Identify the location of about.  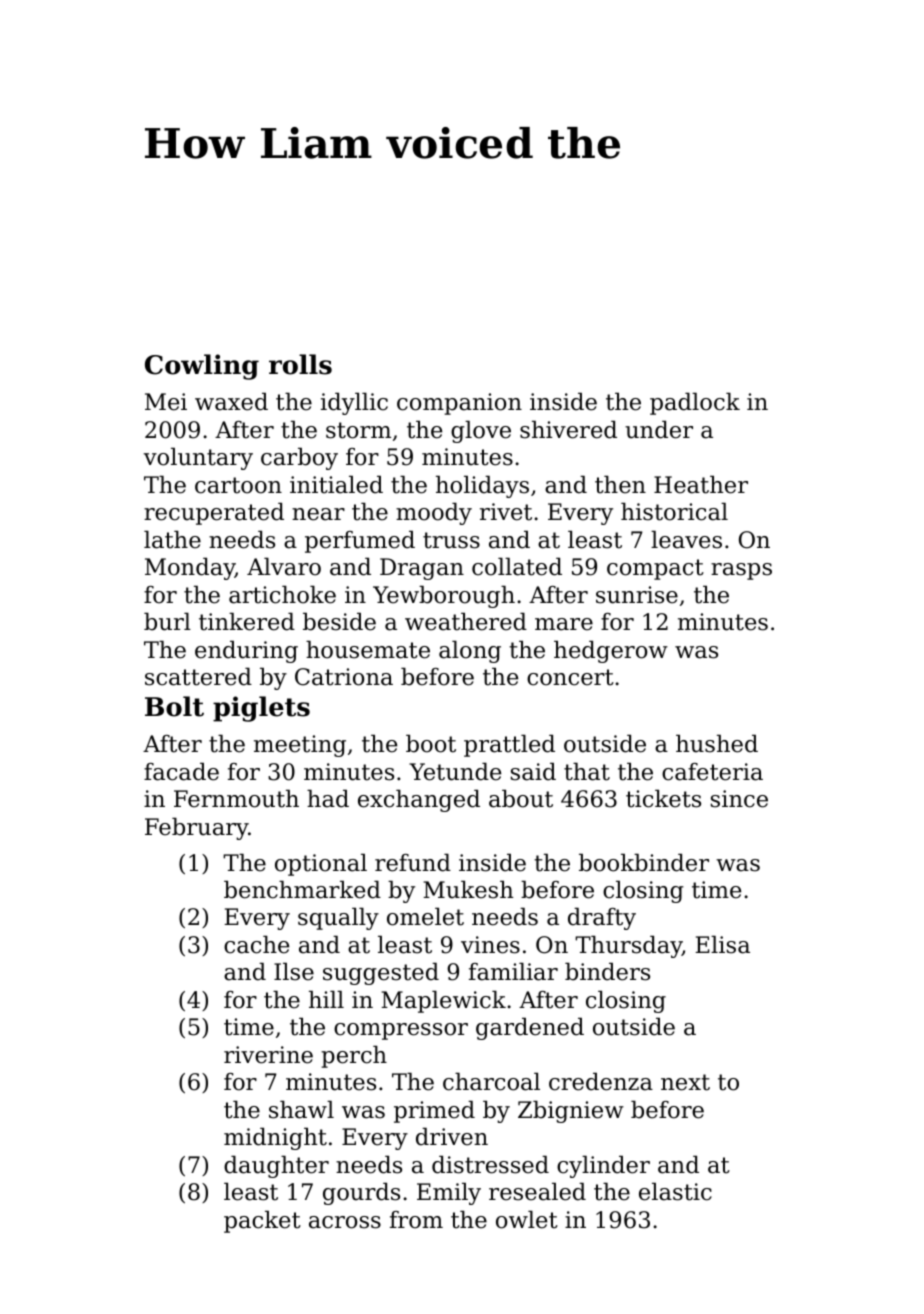
(521, 798).
